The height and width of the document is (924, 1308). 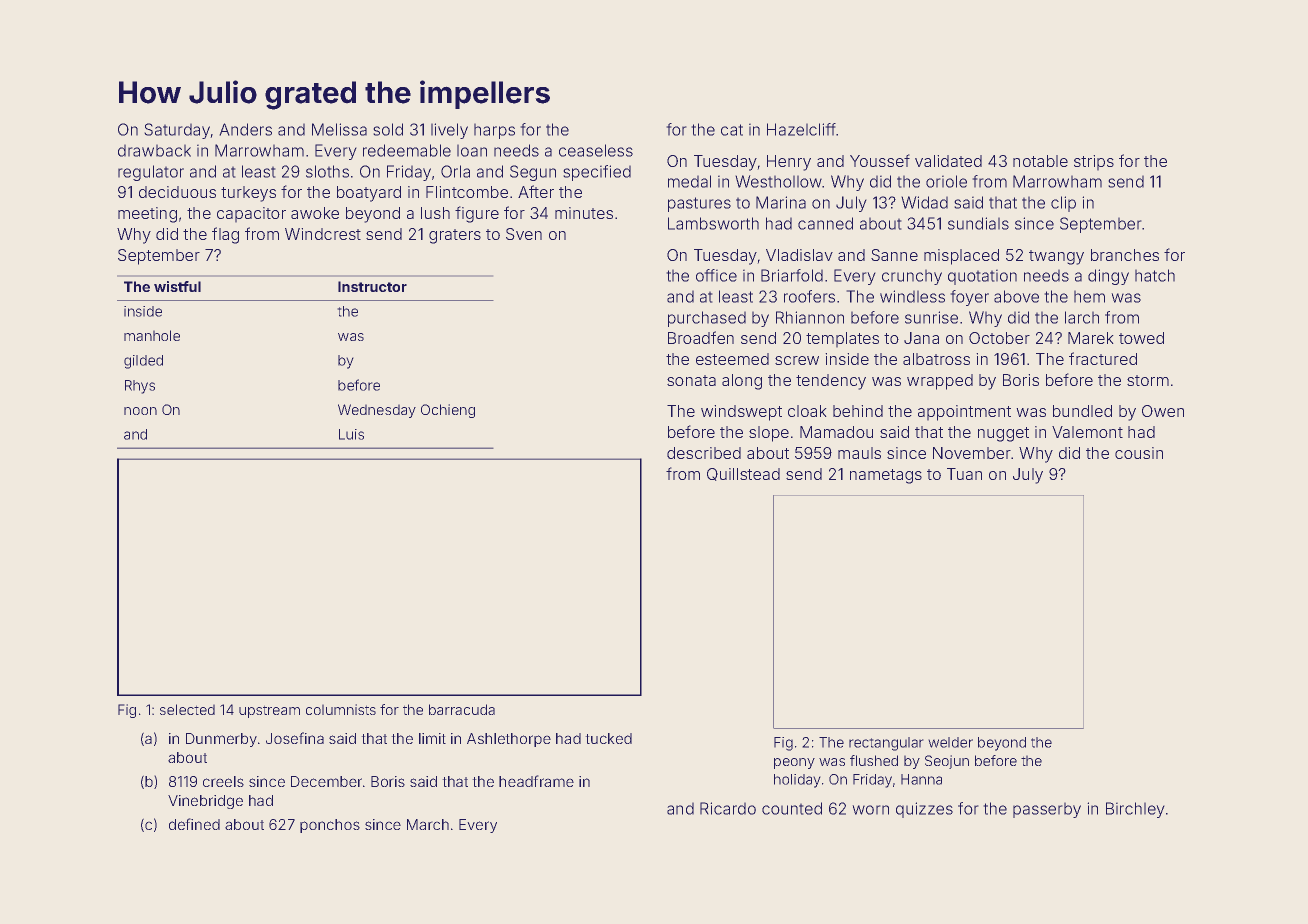 What do you see at coordinates (494, 131) in the document?
I see `harps` at bounding box center [494, 131].
